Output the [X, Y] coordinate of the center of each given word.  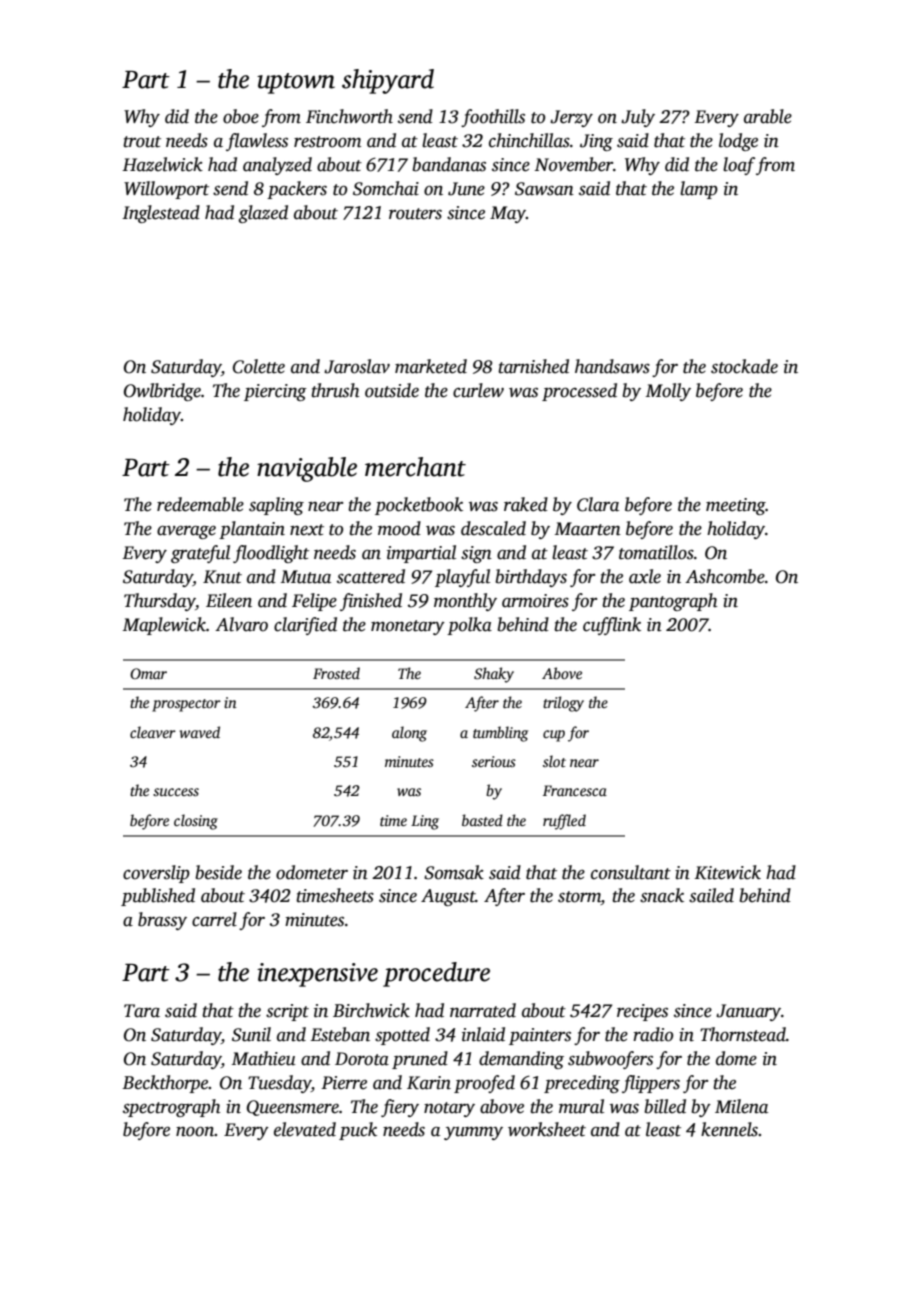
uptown [296, 83]
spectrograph [172, 1108]
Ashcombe [725, 576]
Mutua [305, 577]
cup [554, 736]
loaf [739, 166]
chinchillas [529, 140]
